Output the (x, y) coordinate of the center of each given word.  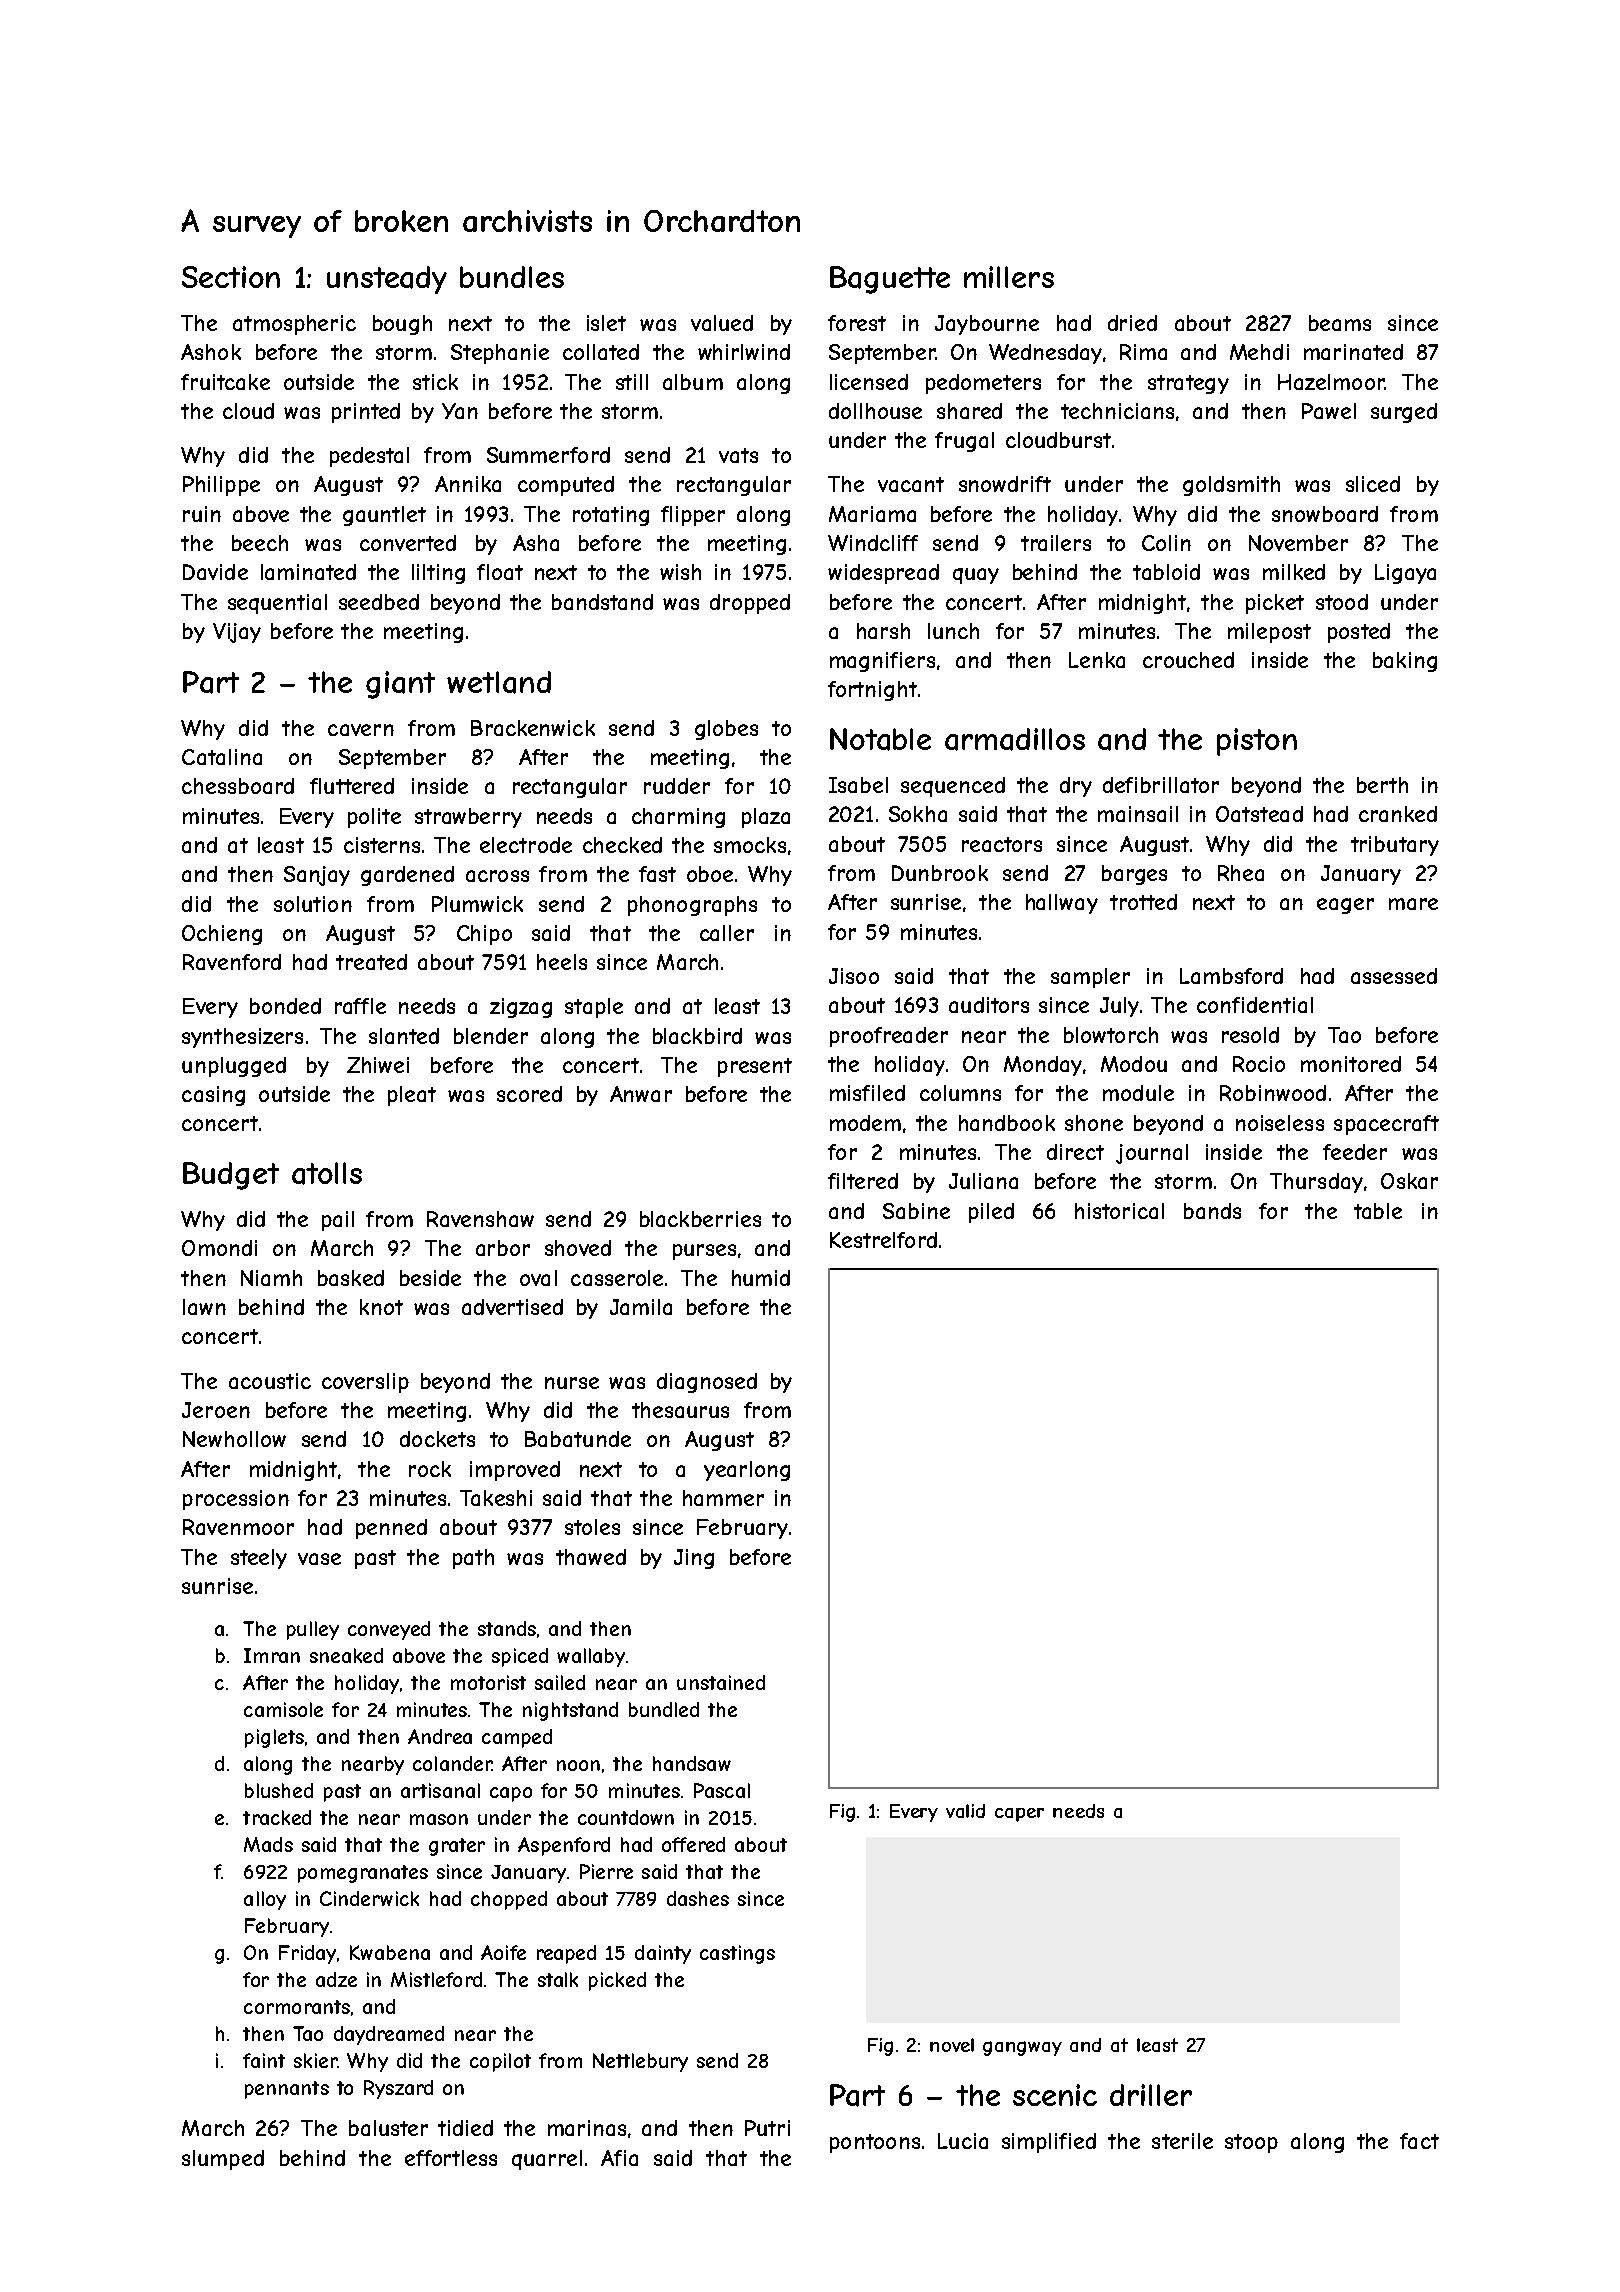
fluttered (352, 786)
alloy (265, 1900)
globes (726, 730)
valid (965, 1811)
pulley (313, 1630)
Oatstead (1259, 814)
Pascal (722, 1790)
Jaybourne (987, 325)
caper (1019, 1815)
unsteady (387, 280)
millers (1009, 277)
